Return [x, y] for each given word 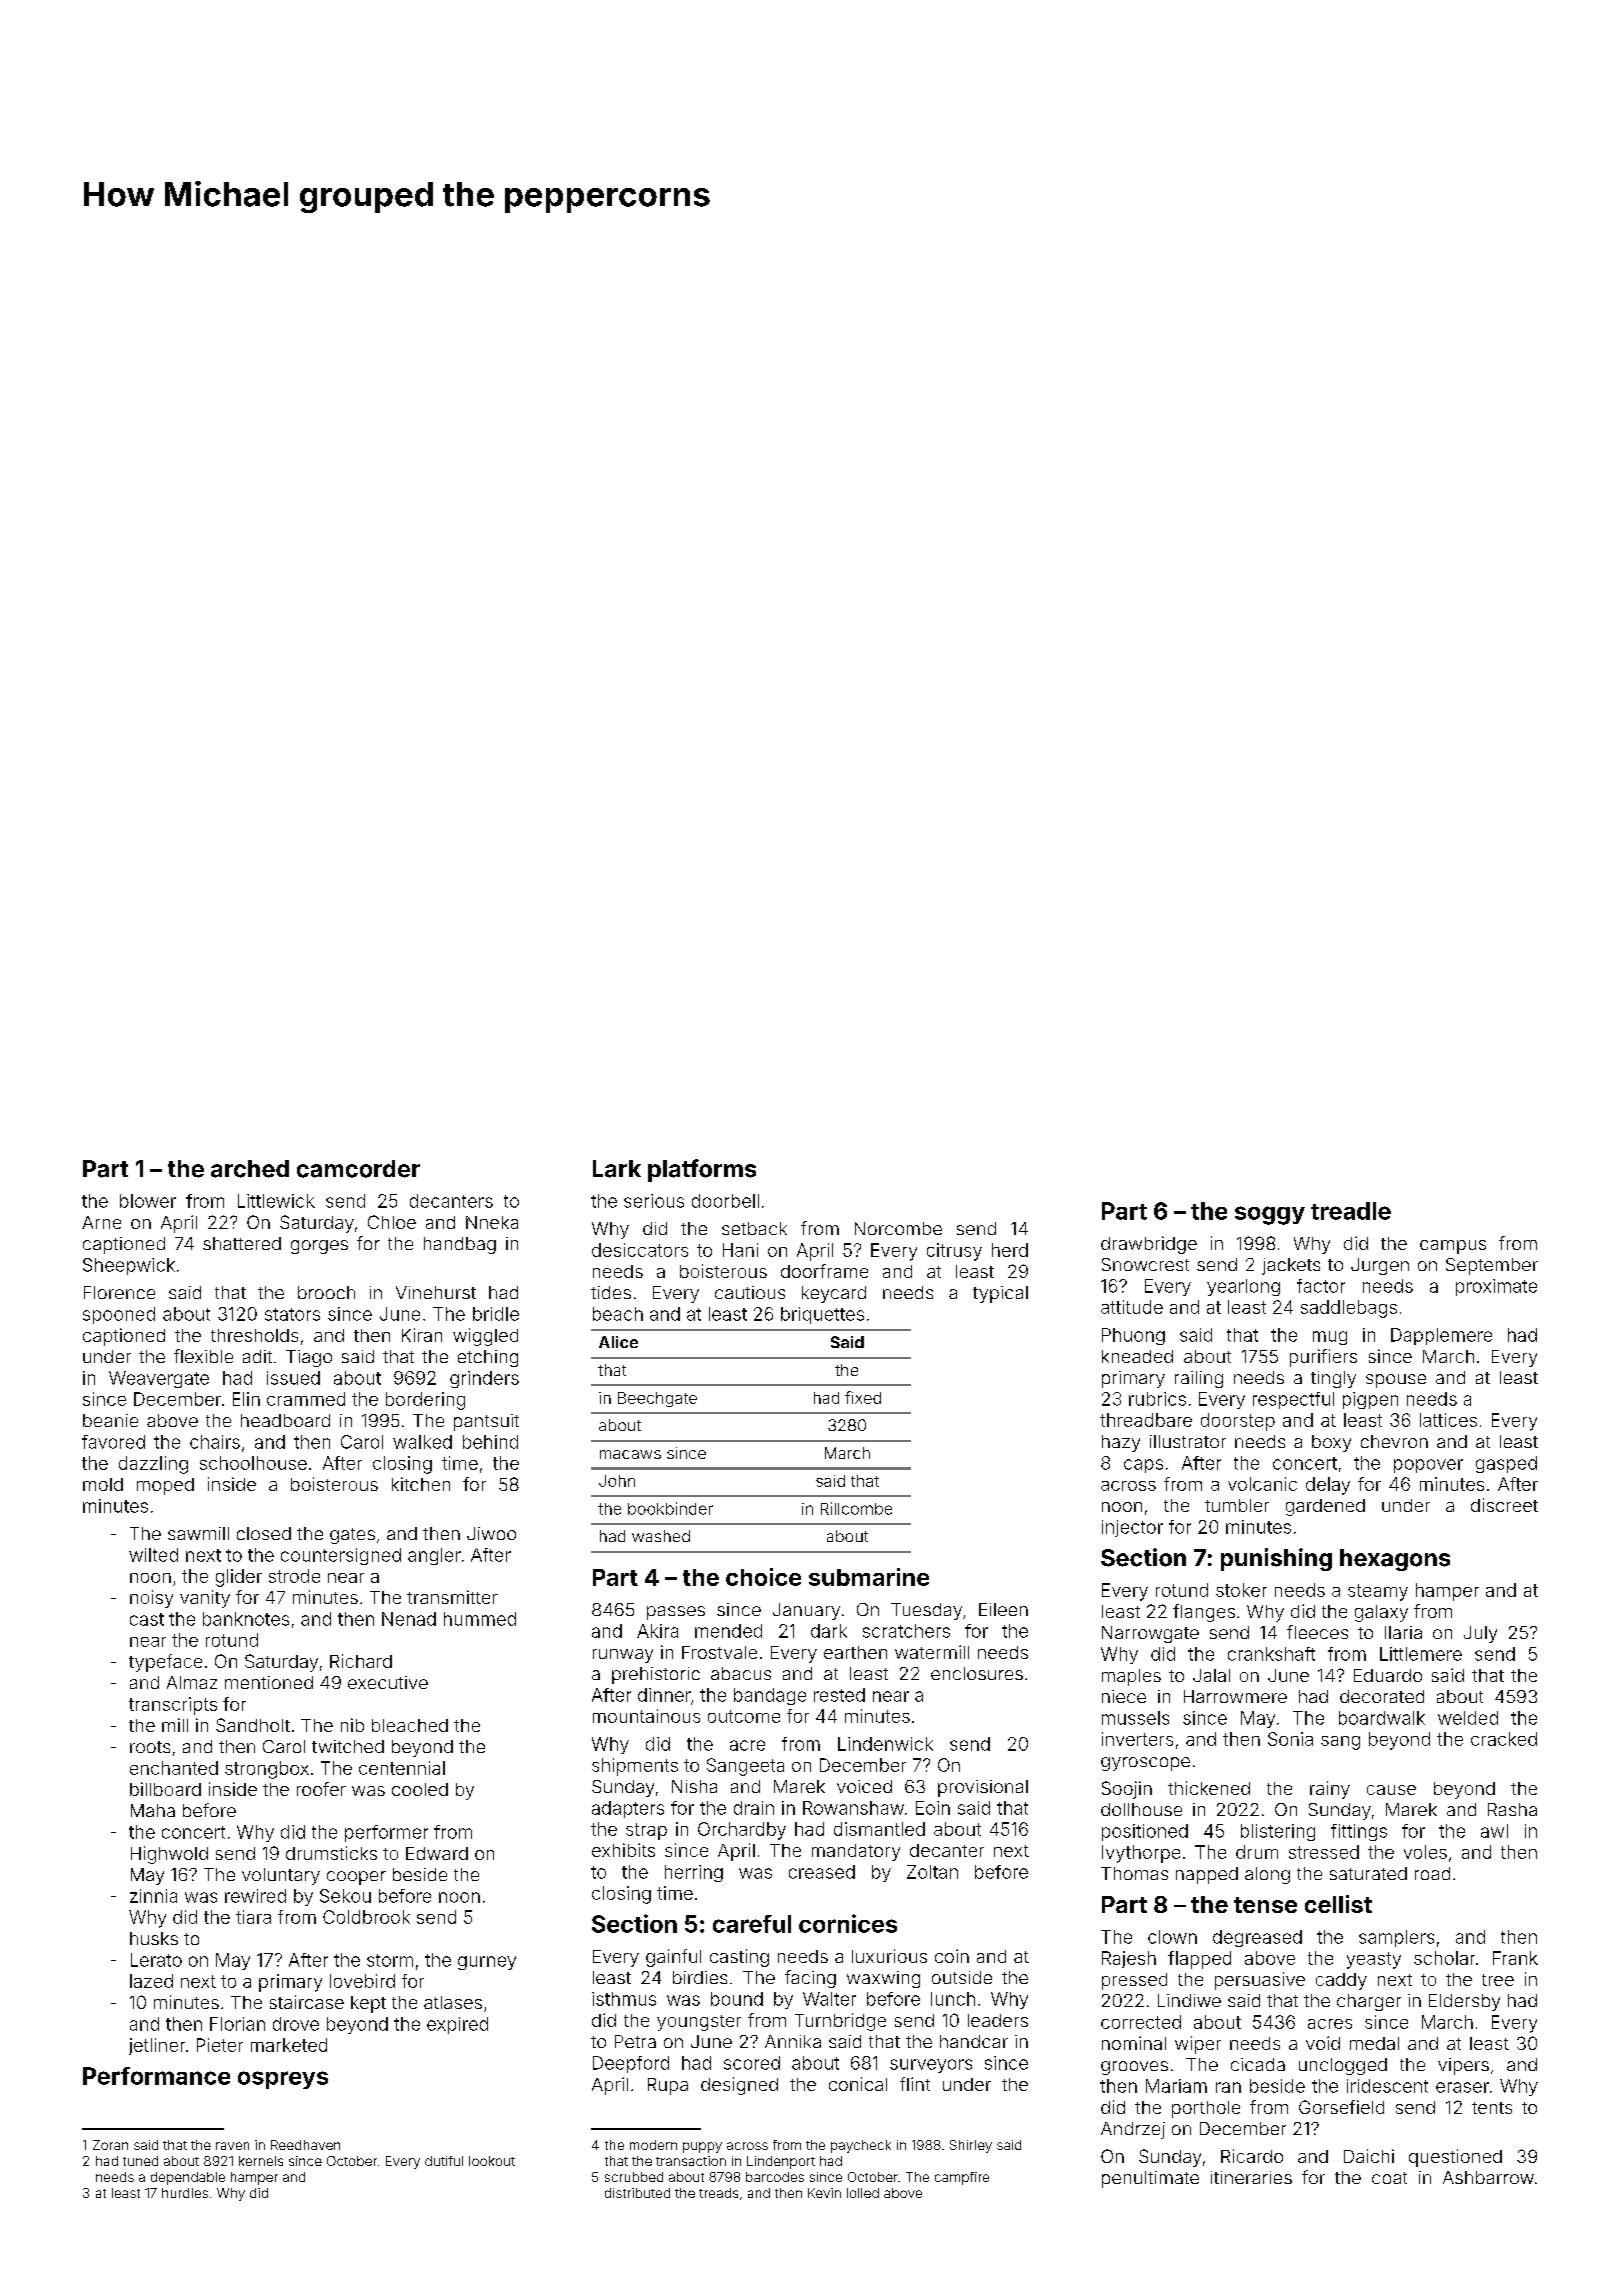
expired [457, 2025]
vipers [1463, 2066]
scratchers [906, 1631]
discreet [1504, 1505]
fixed [863, 1397]
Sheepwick [129, 1266]
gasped [1506, 1464]
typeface [165, 1663]
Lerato [156, 1960]
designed [739, 2086]
